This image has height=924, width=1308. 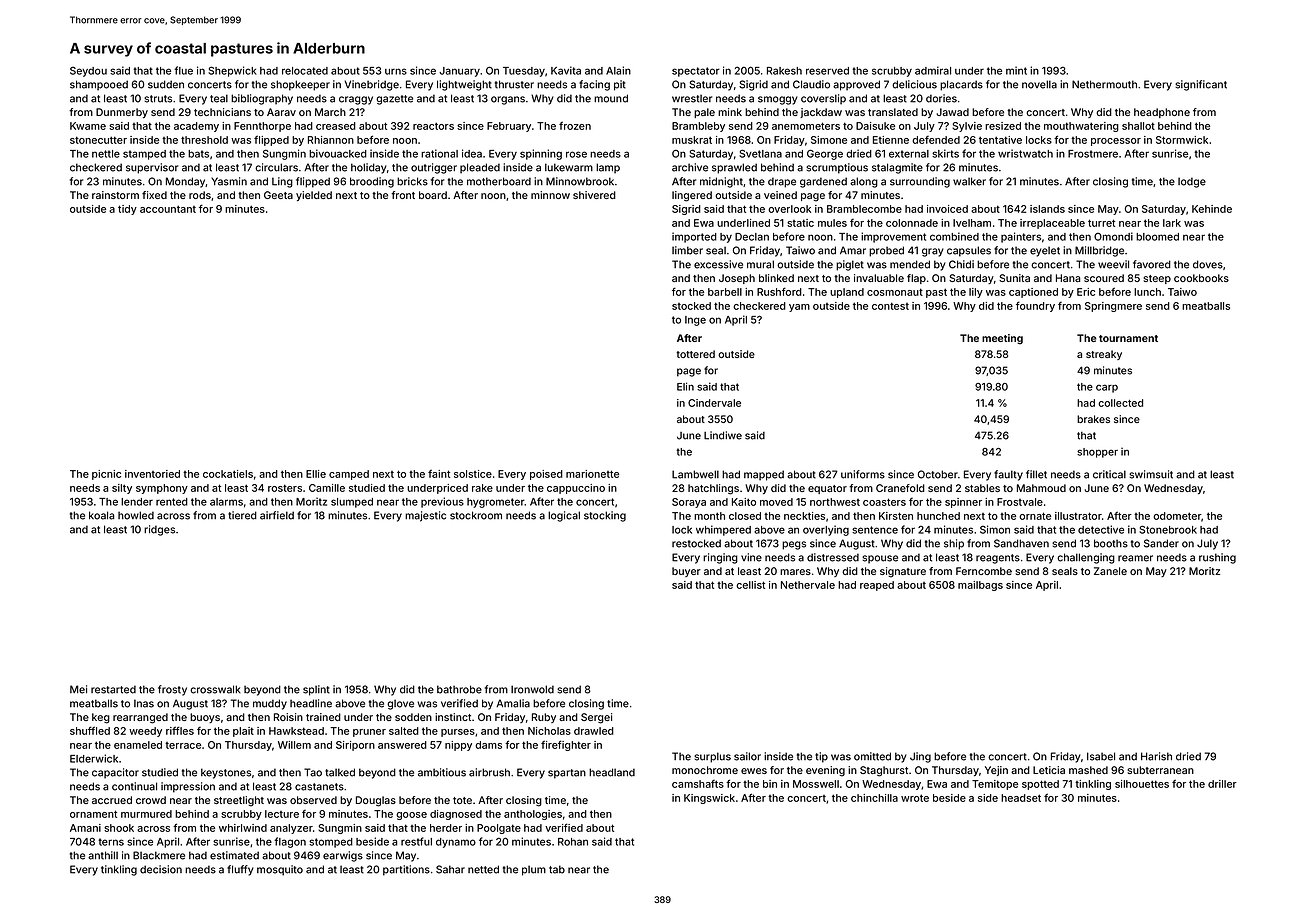 I want to click on stockroom, so click(x=476, y=515).
